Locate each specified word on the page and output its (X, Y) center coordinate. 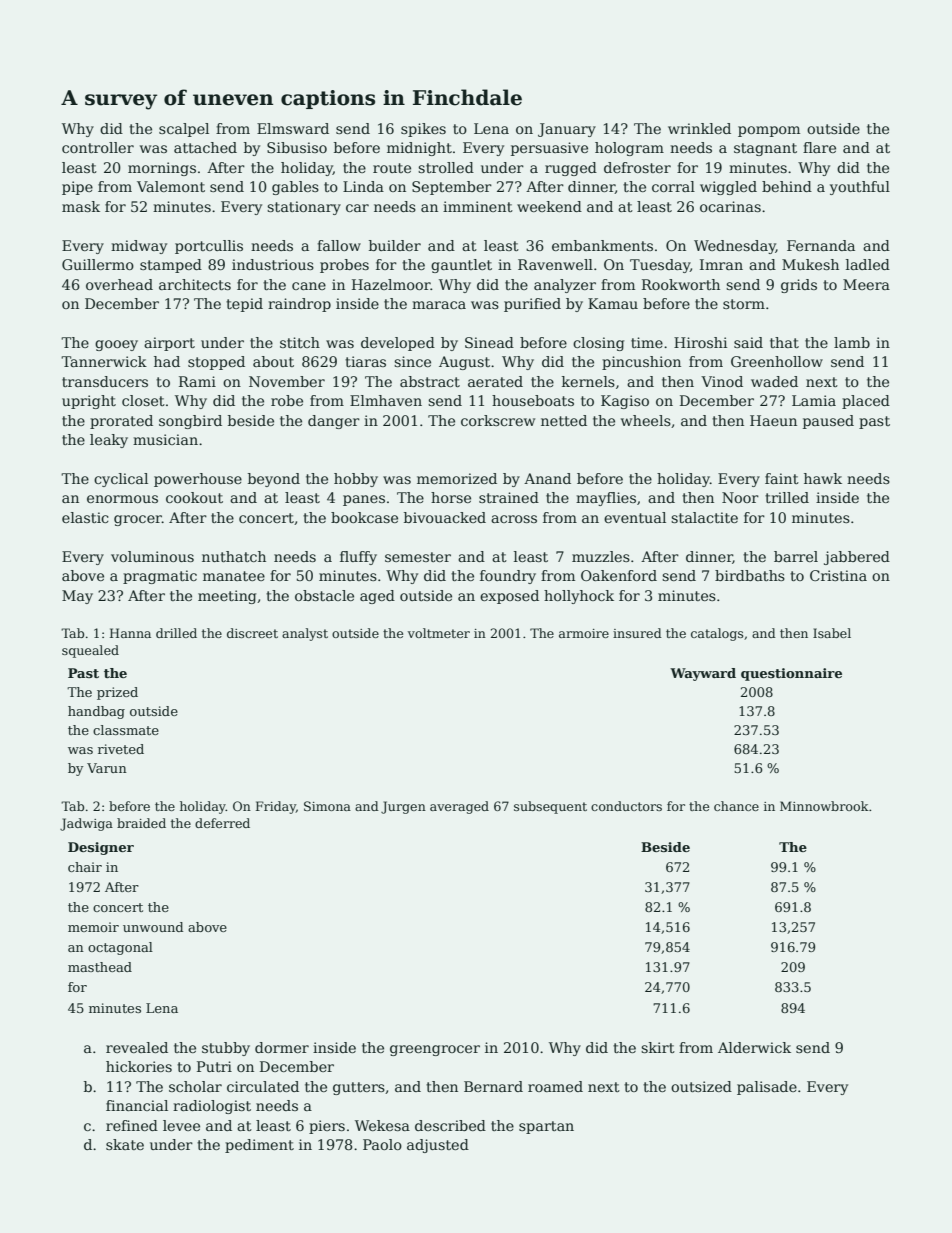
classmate (126, 730)
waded (774, 381)
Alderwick (754, 1047)
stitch (300, 342)
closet (143, 400)
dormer (282, 1047)
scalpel (184, 130)
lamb (852, 342)
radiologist (212, 1107)
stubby (226, 1049)
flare (819, 147)
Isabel (832, 633)
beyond (274, 480)
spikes (423, 130)
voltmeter (439, 633)
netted (564, 420)
